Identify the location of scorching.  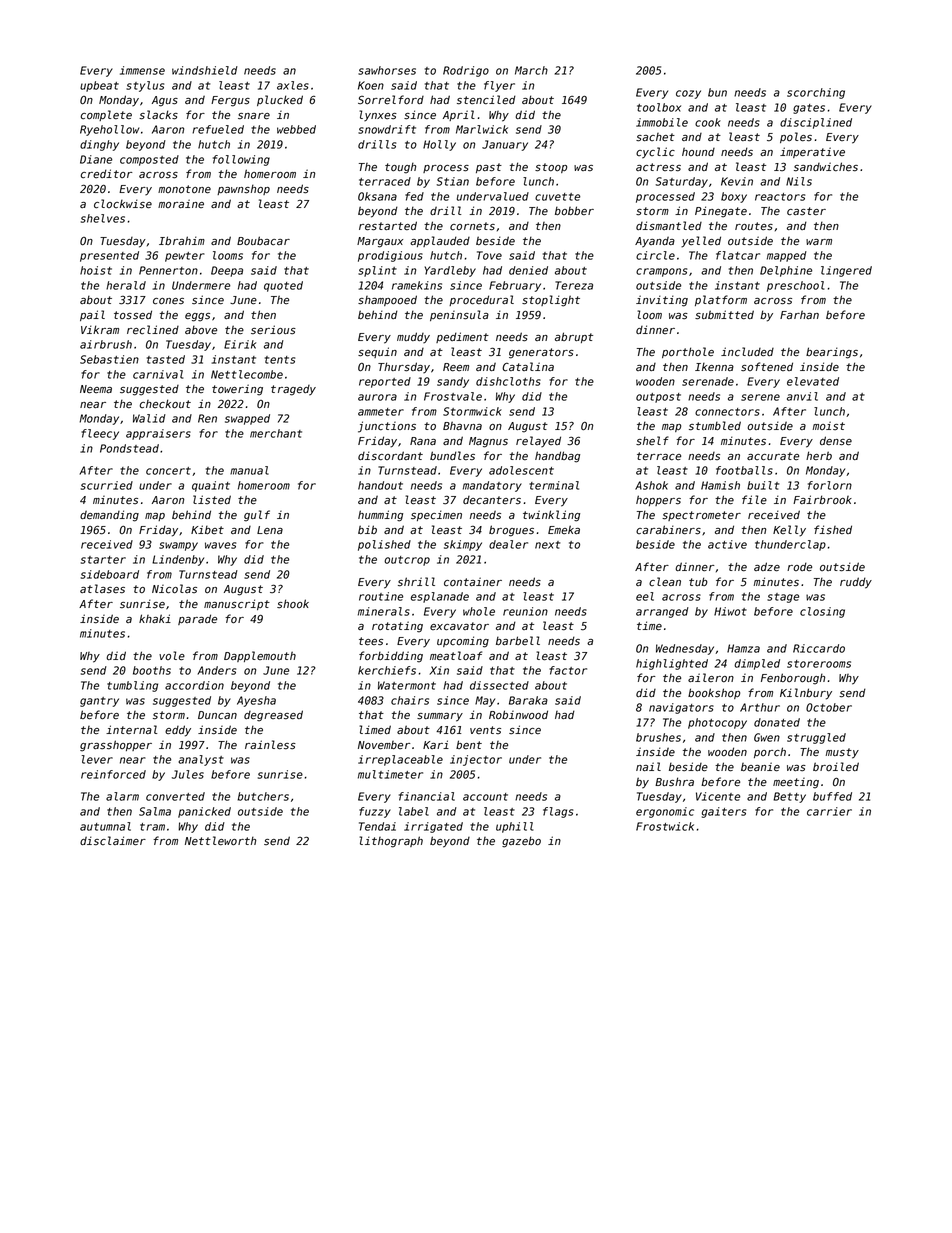
(816, 93).
